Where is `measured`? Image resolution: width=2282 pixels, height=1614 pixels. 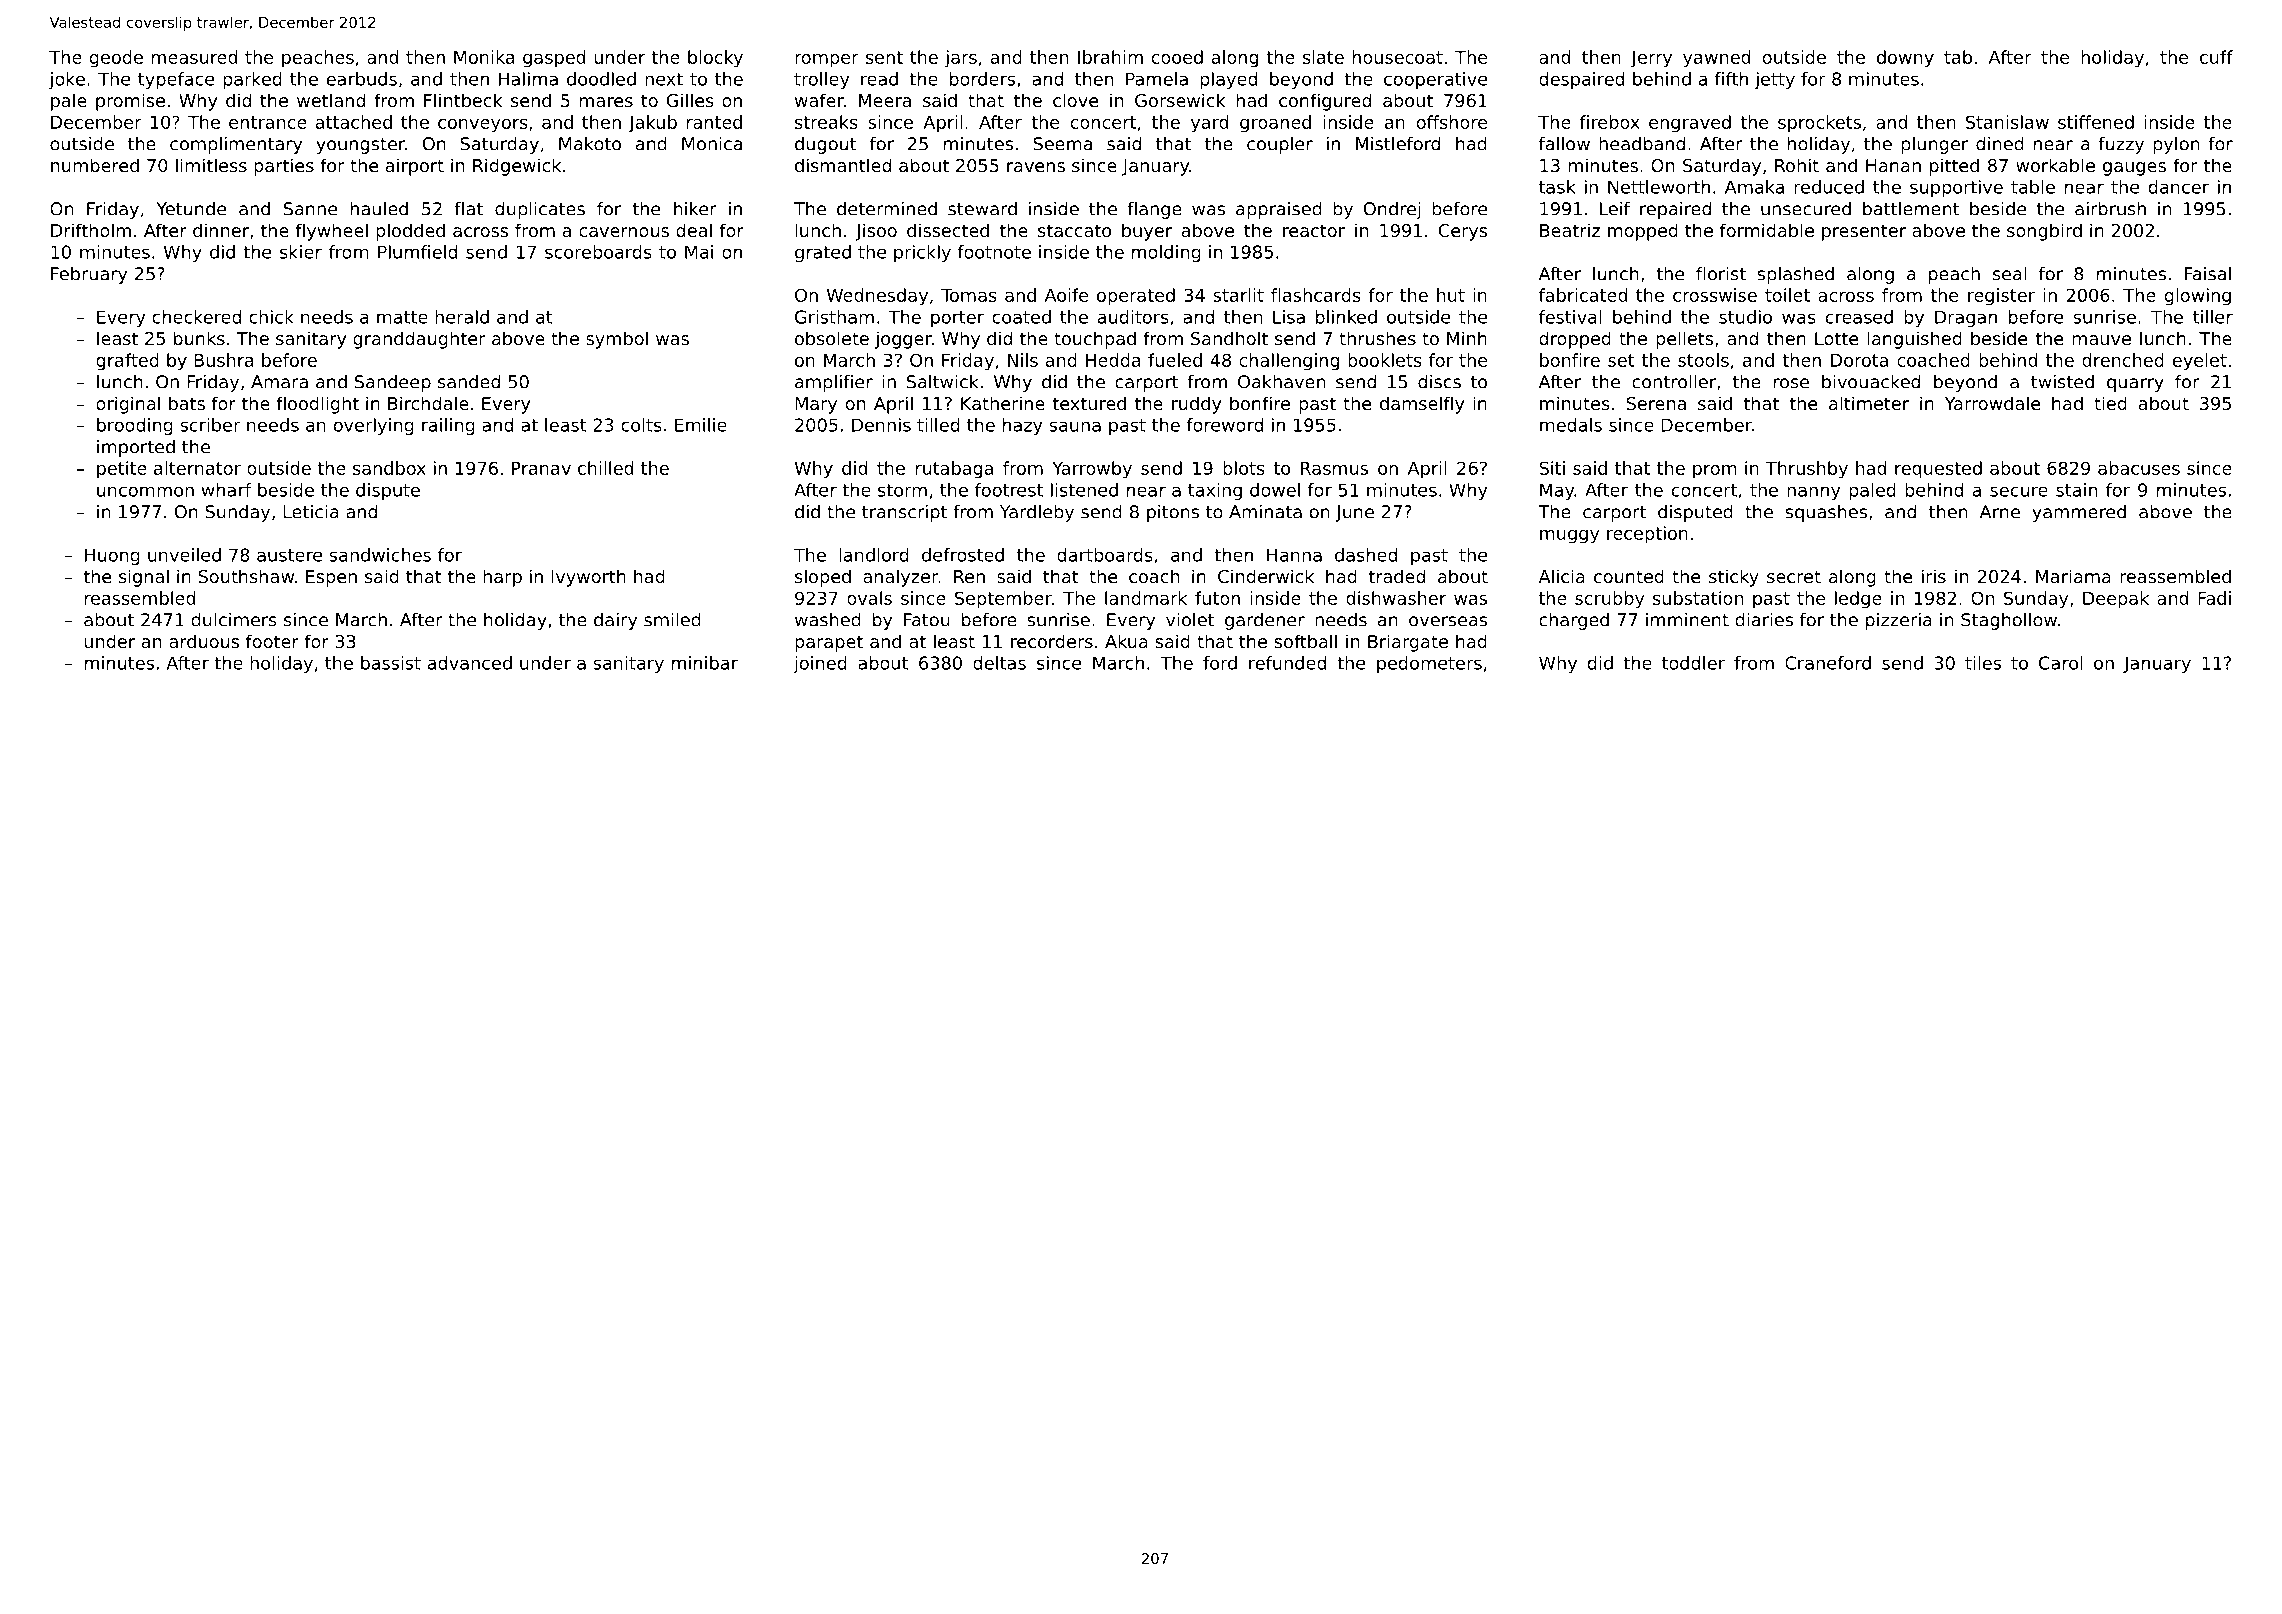 measured is located at coordinates (194, 57).
